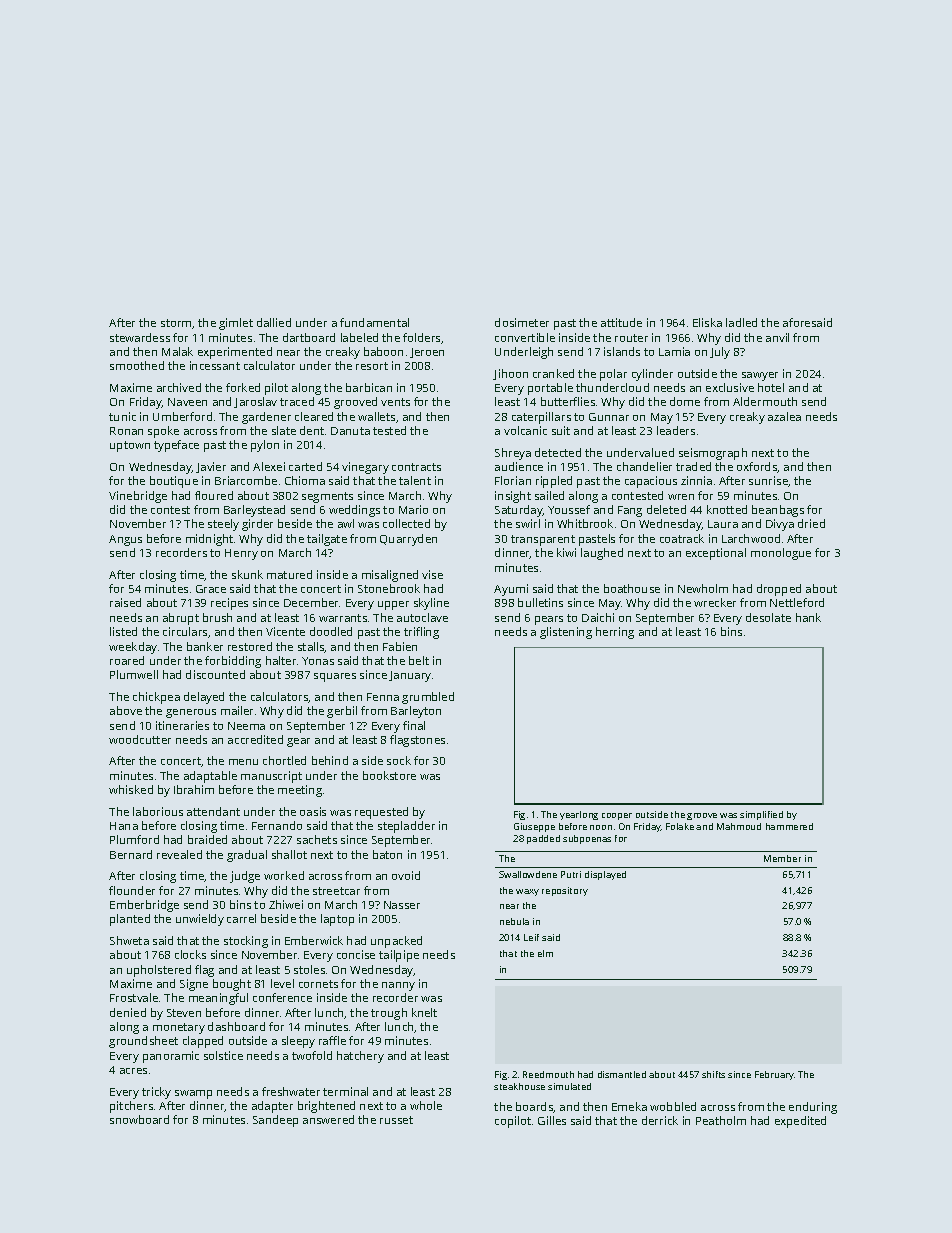 Image resolution: width=952 pixels, height=1233 pixels. What do you see at coordinates (777, 337) in the document?
I see `anvil` at bounding box center [777, 337].
